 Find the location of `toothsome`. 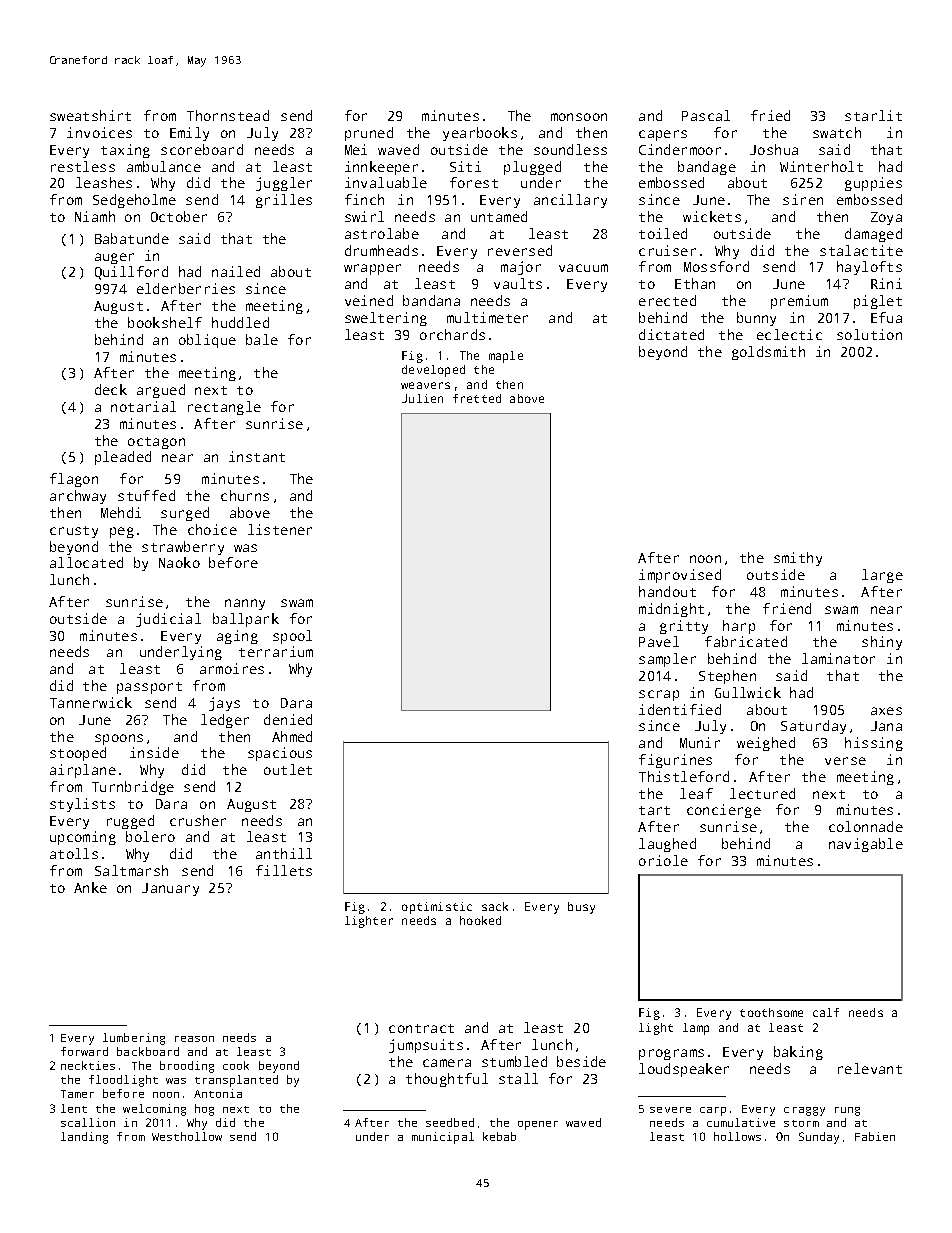

toothsome is located at coordinates (771, 1012).
